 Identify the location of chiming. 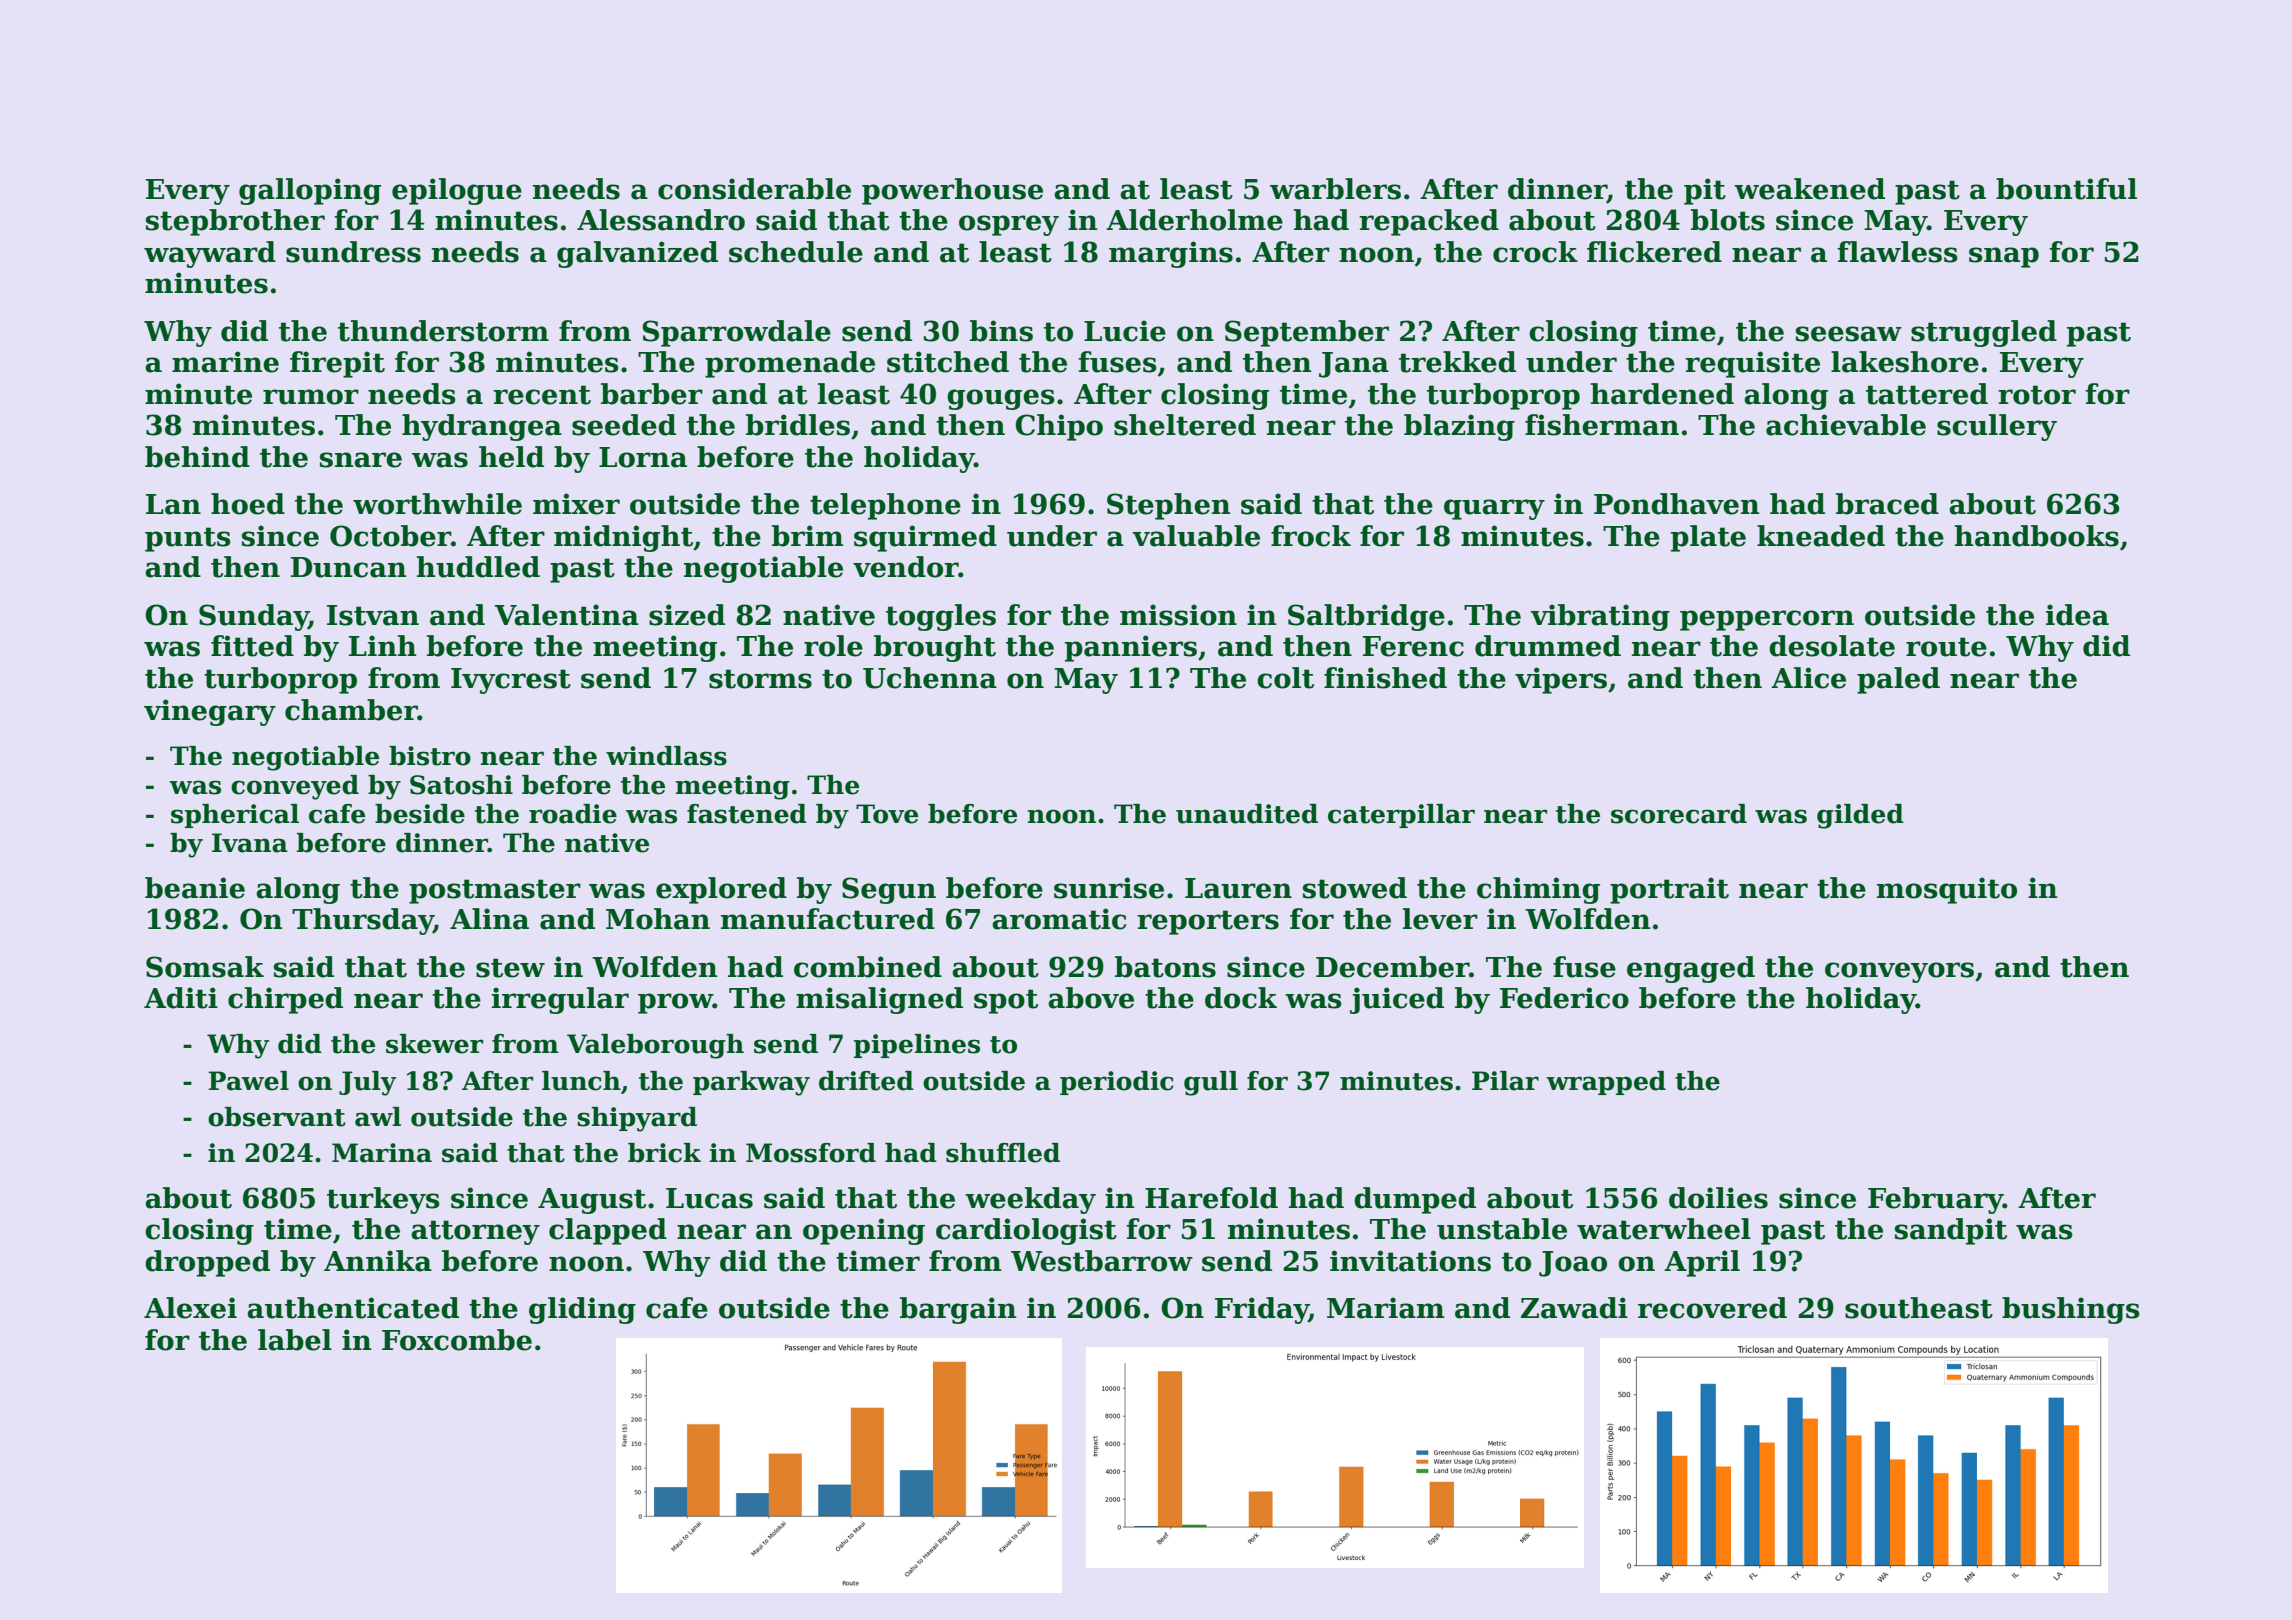
(1538, 890).
